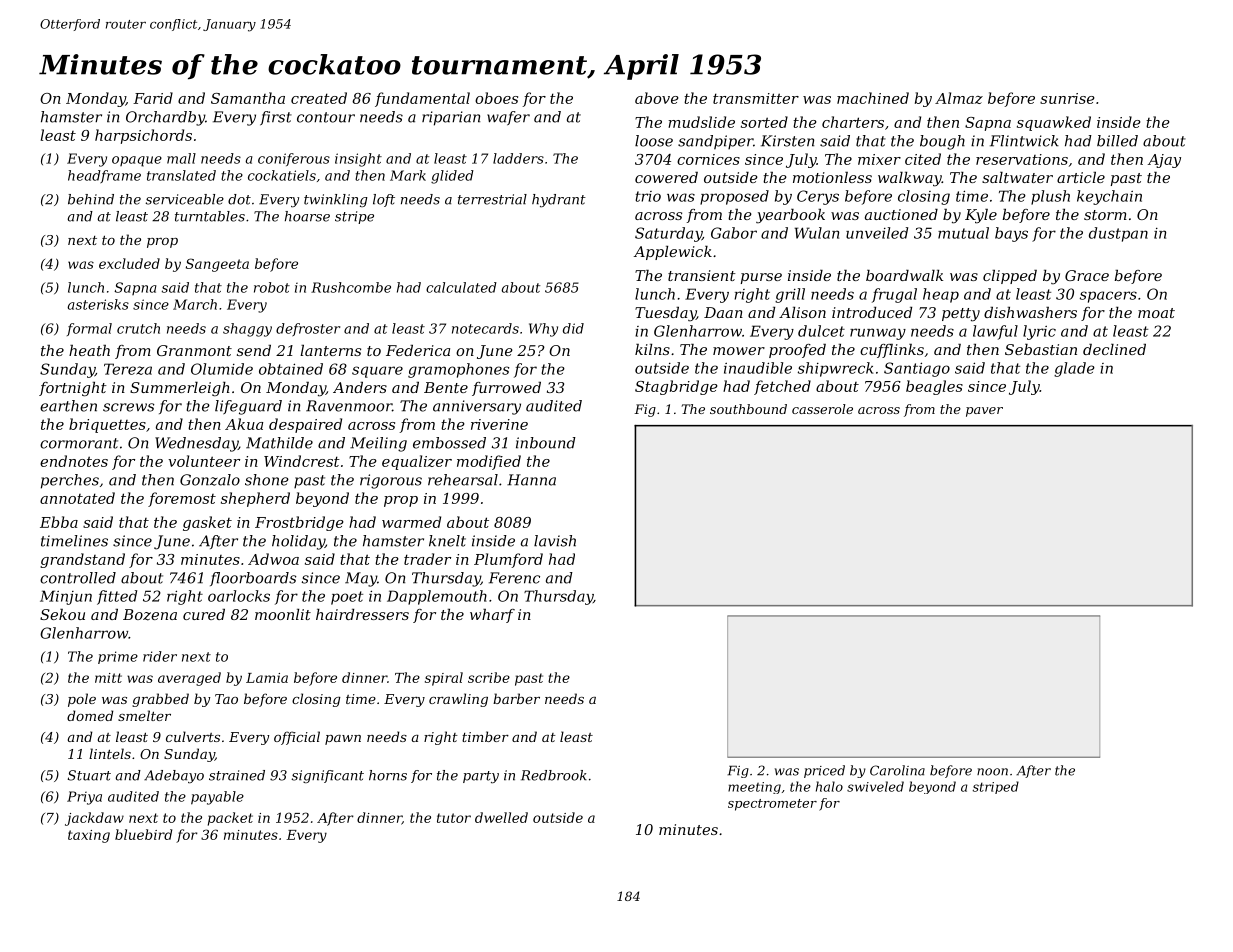  What do you see at coordinates (391, 481) in the document?
I see `rigorous` at bounding box center [391, 481].
